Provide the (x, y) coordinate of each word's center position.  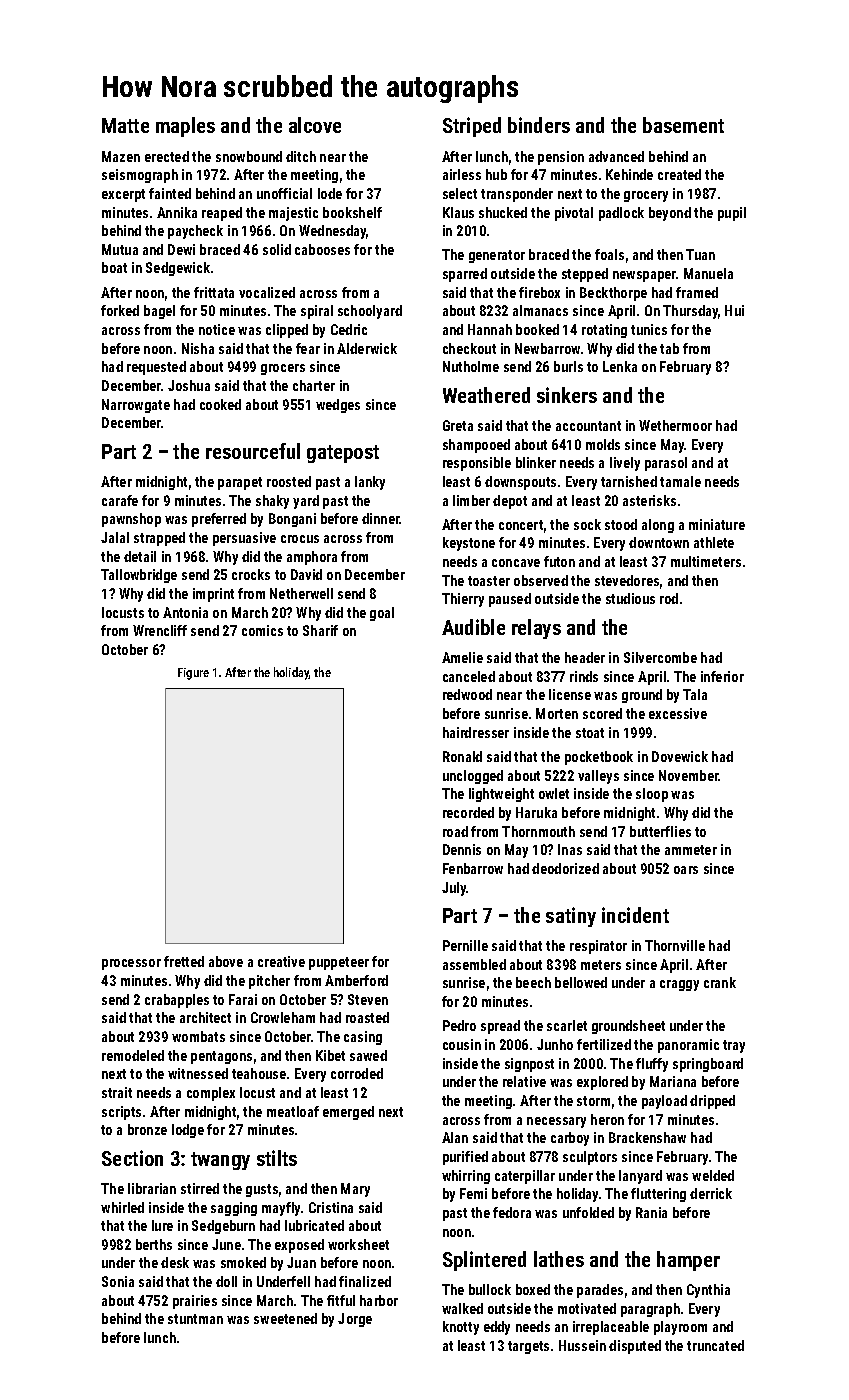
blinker (536, 462)
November (689, 775)
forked (120, 310)
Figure (193, 674)
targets (528, 1347)
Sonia (118, 1281)
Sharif (320, 630)
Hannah (490, 329)
